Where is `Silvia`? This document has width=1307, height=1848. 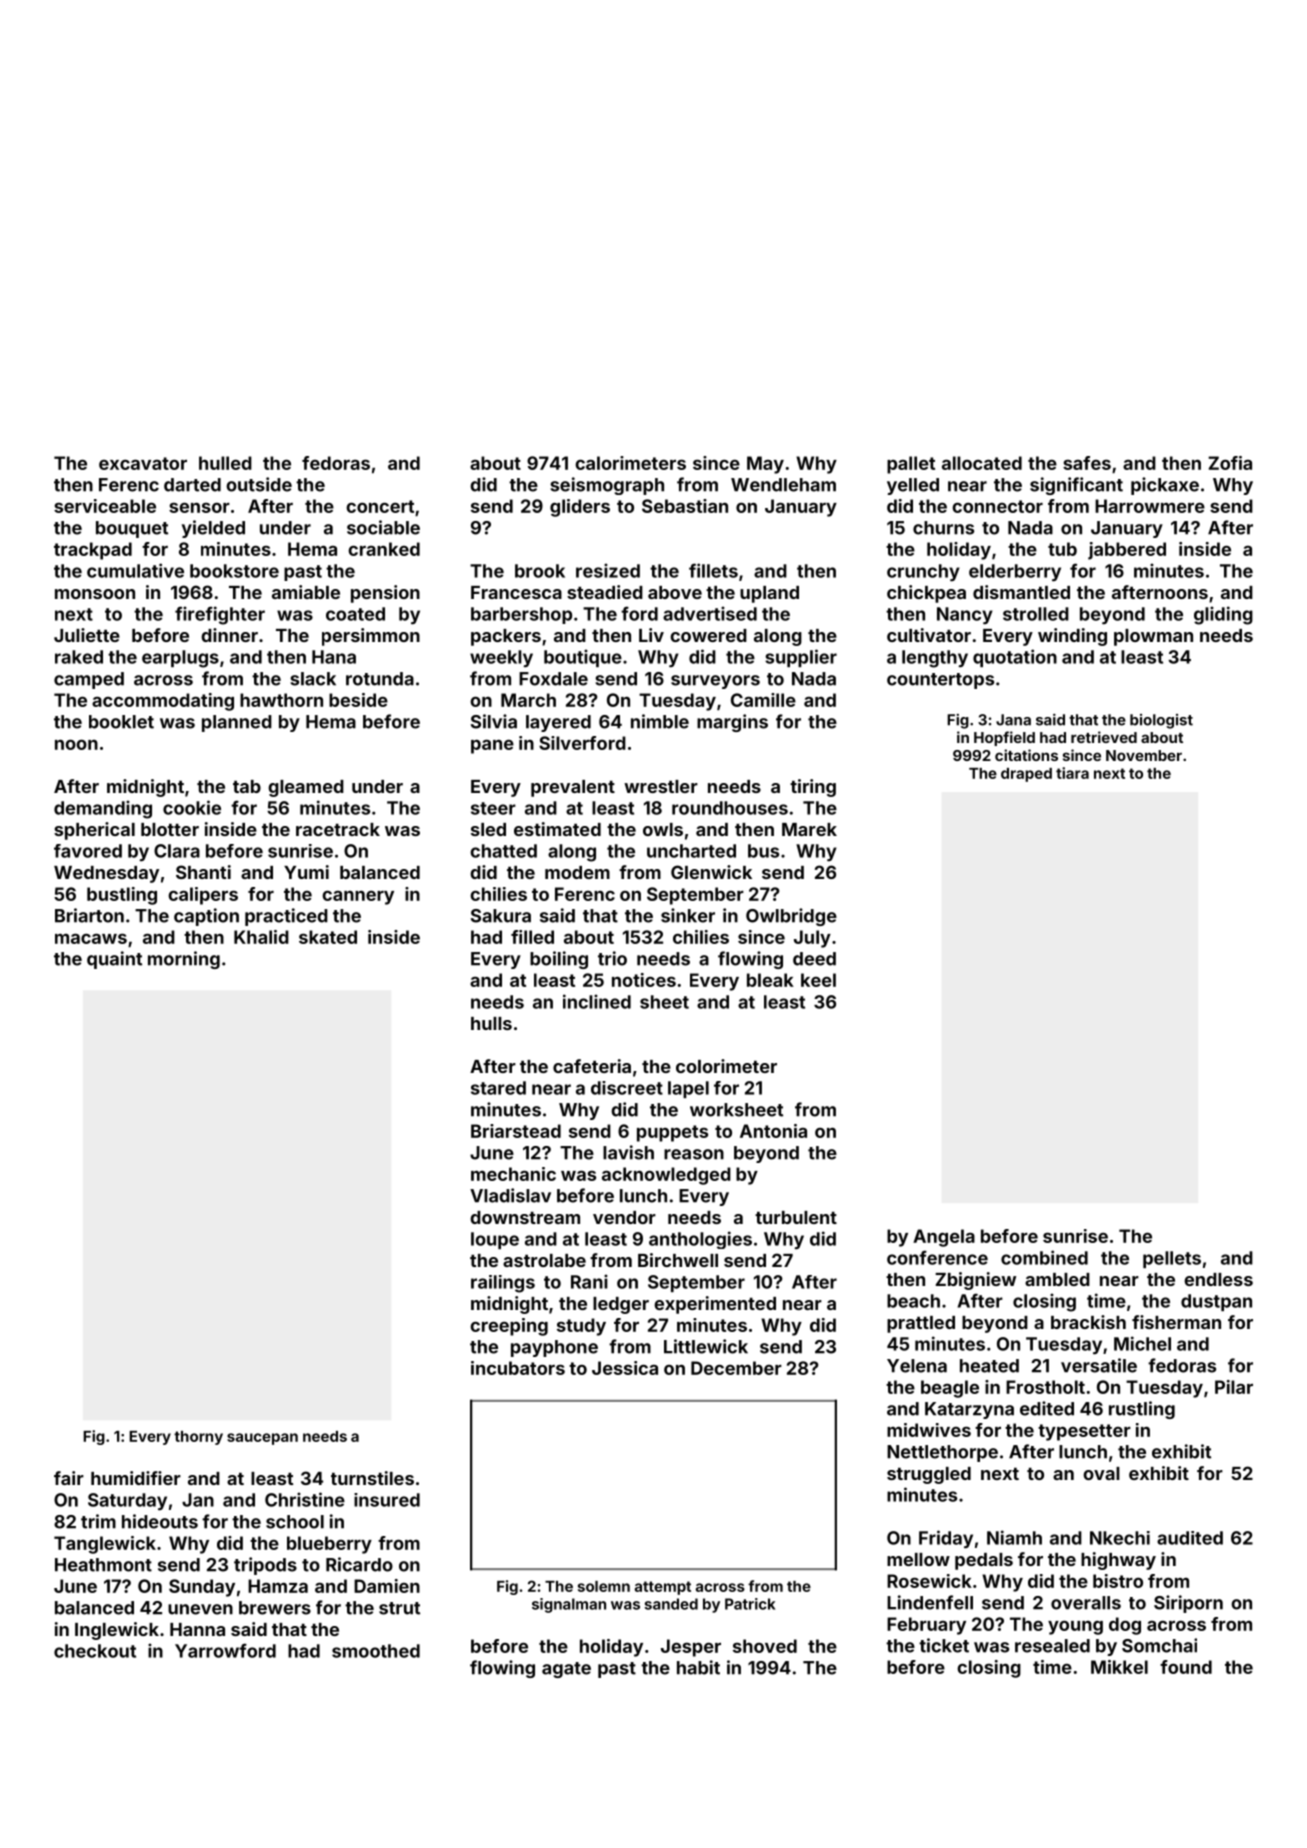 Silvia is located at coordinates (494, 721).
